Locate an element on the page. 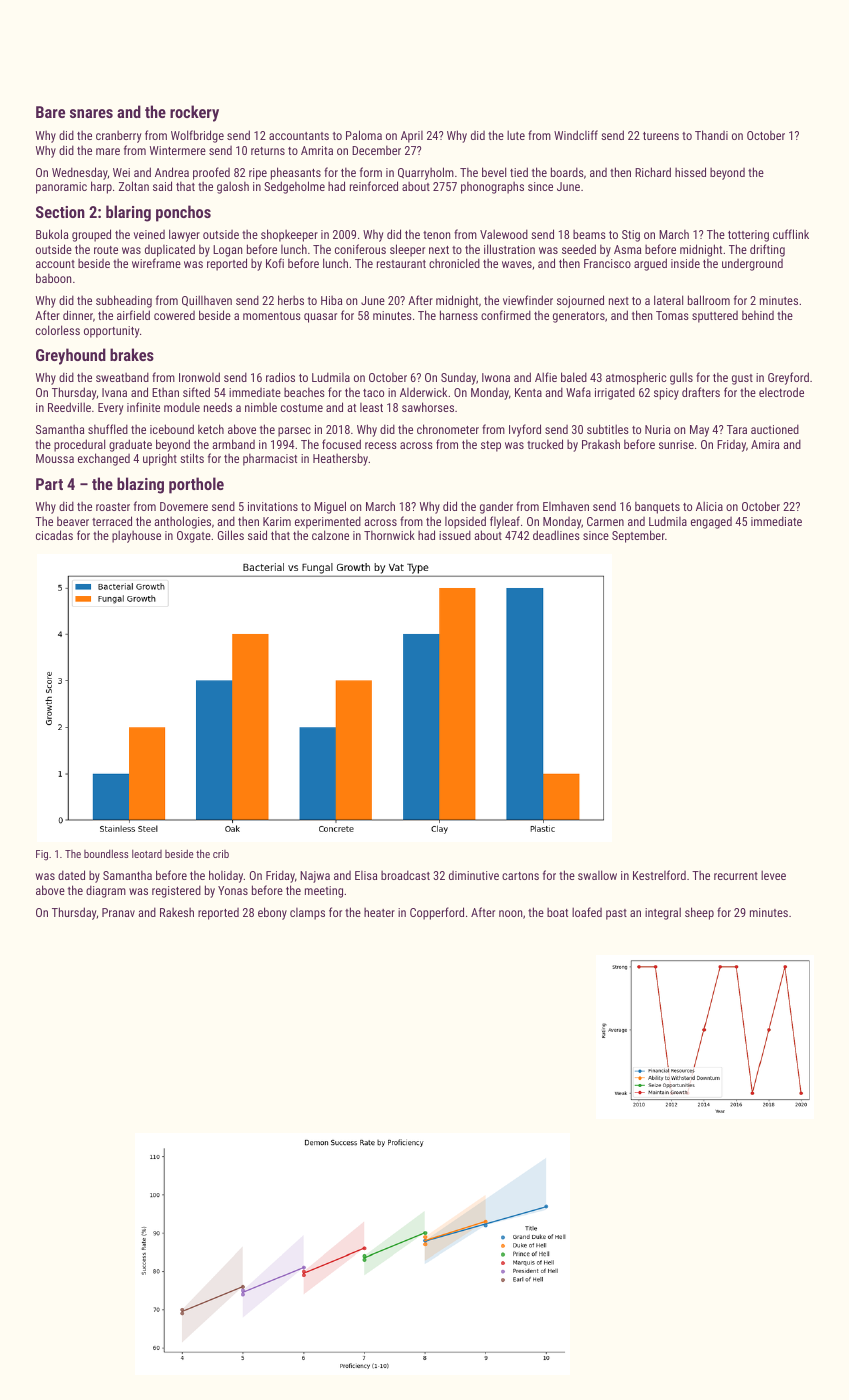 The width and height of the page is (849, 1400). cowered is located at coordinates (174, 315).
